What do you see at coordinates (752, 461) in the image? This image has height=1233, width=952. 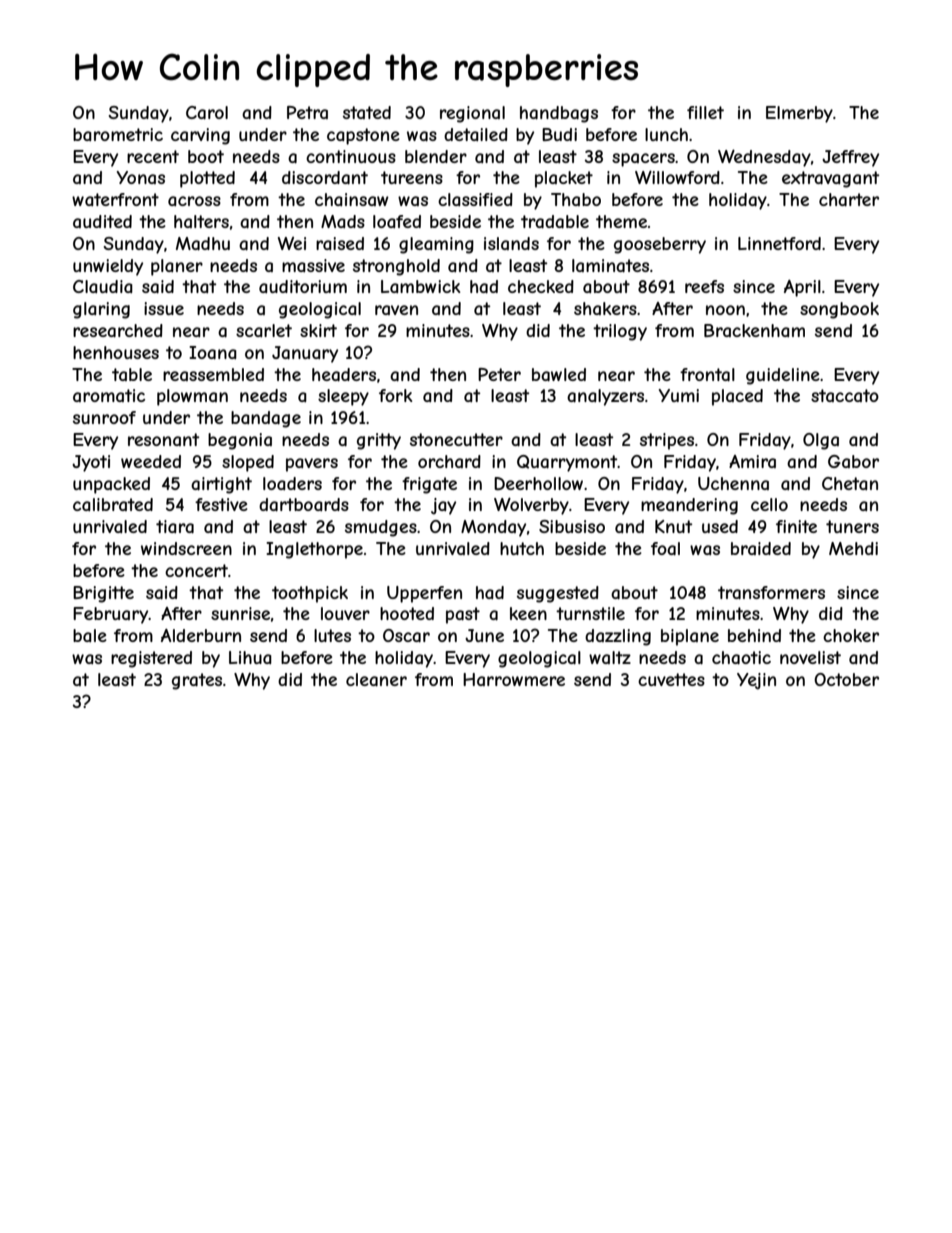 I see `Amira` at bounding box center [752, 461].
